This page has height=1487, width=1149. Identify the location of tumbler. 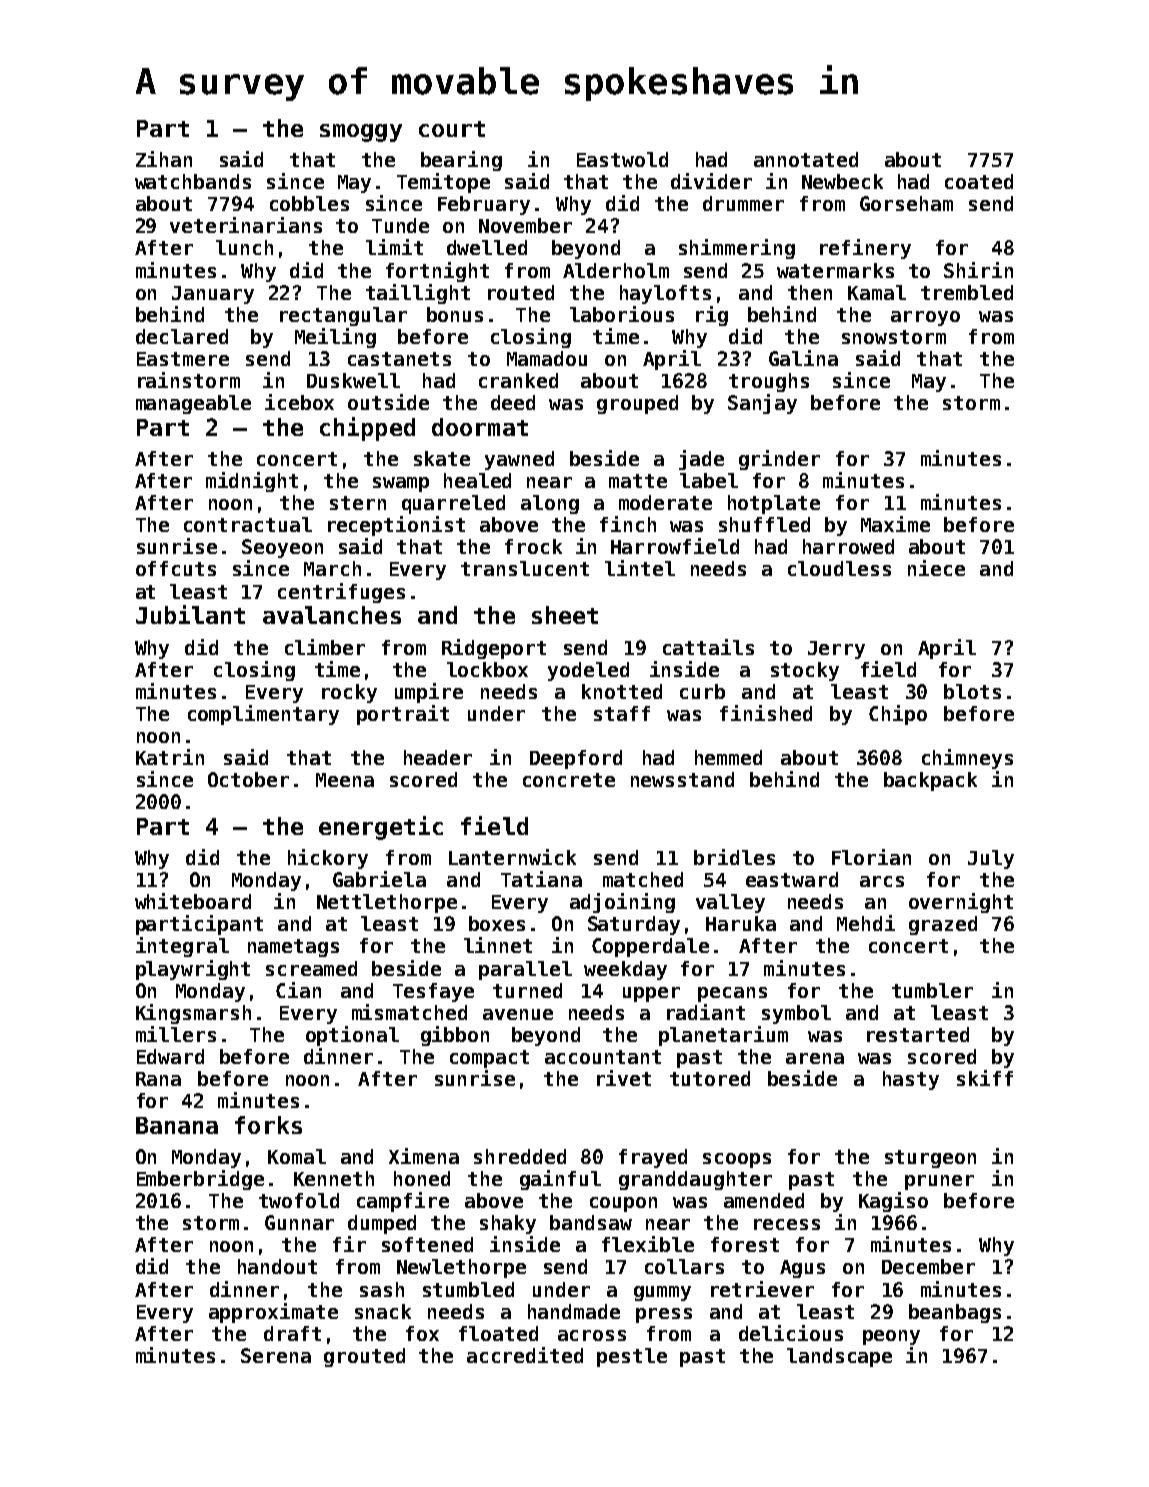
(932, 990).
